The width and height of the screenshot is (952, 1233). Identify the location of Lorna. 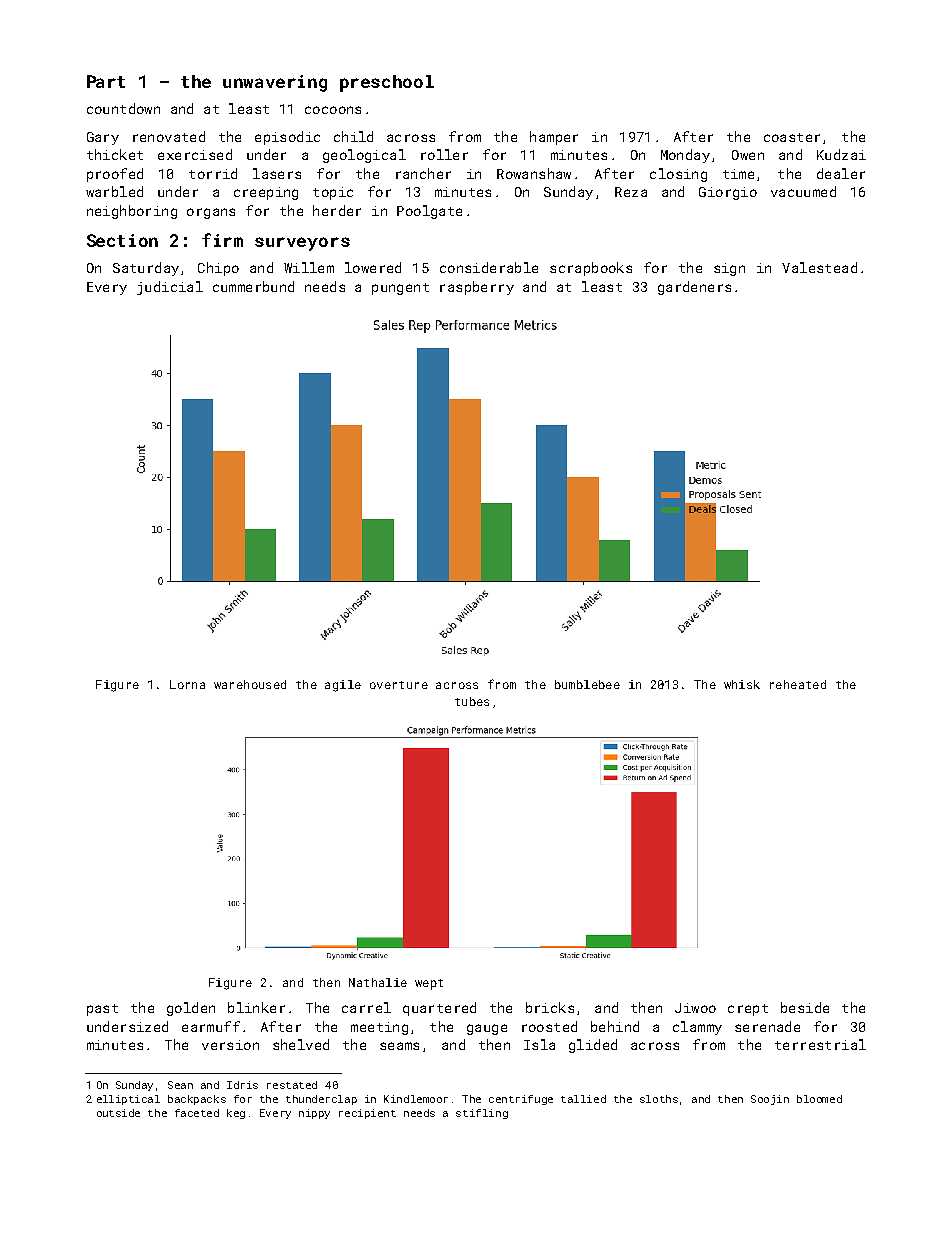
(187, 684).
